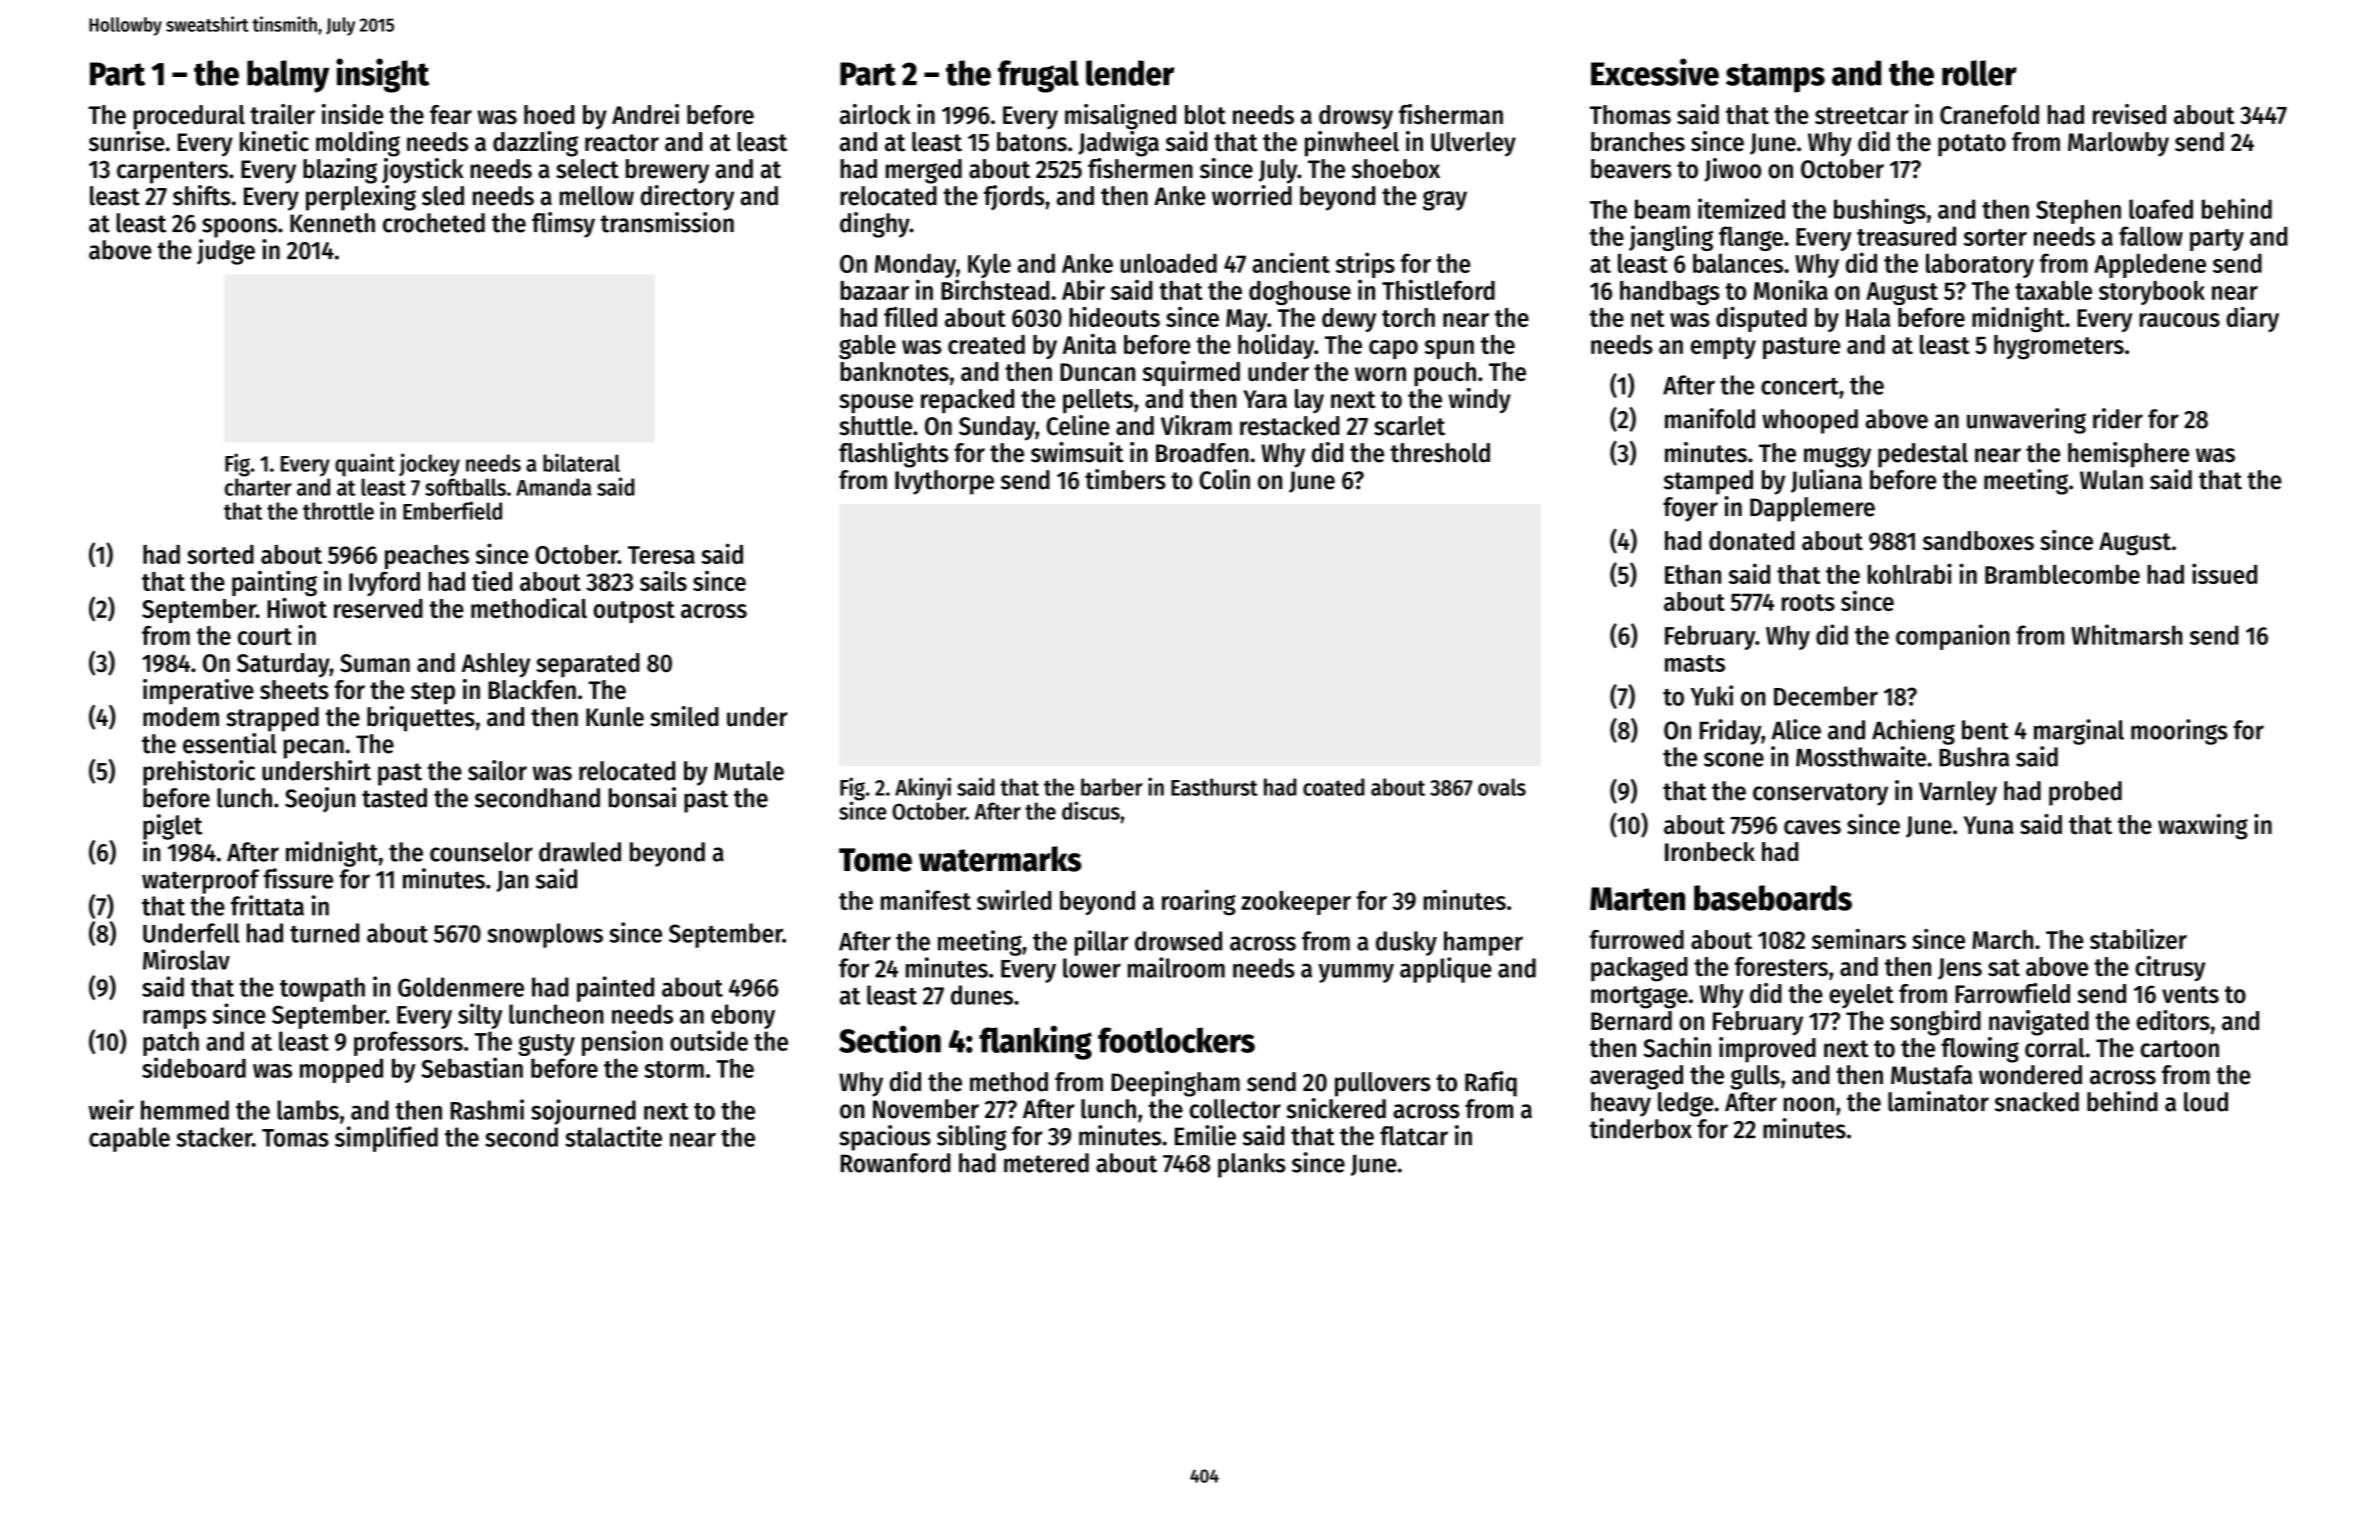 This page has width=2380, height=1540. What do you see at coordinates (1491, 1084) in the page?
I see `Rafiq` at bounding box center [1491, 1084].
